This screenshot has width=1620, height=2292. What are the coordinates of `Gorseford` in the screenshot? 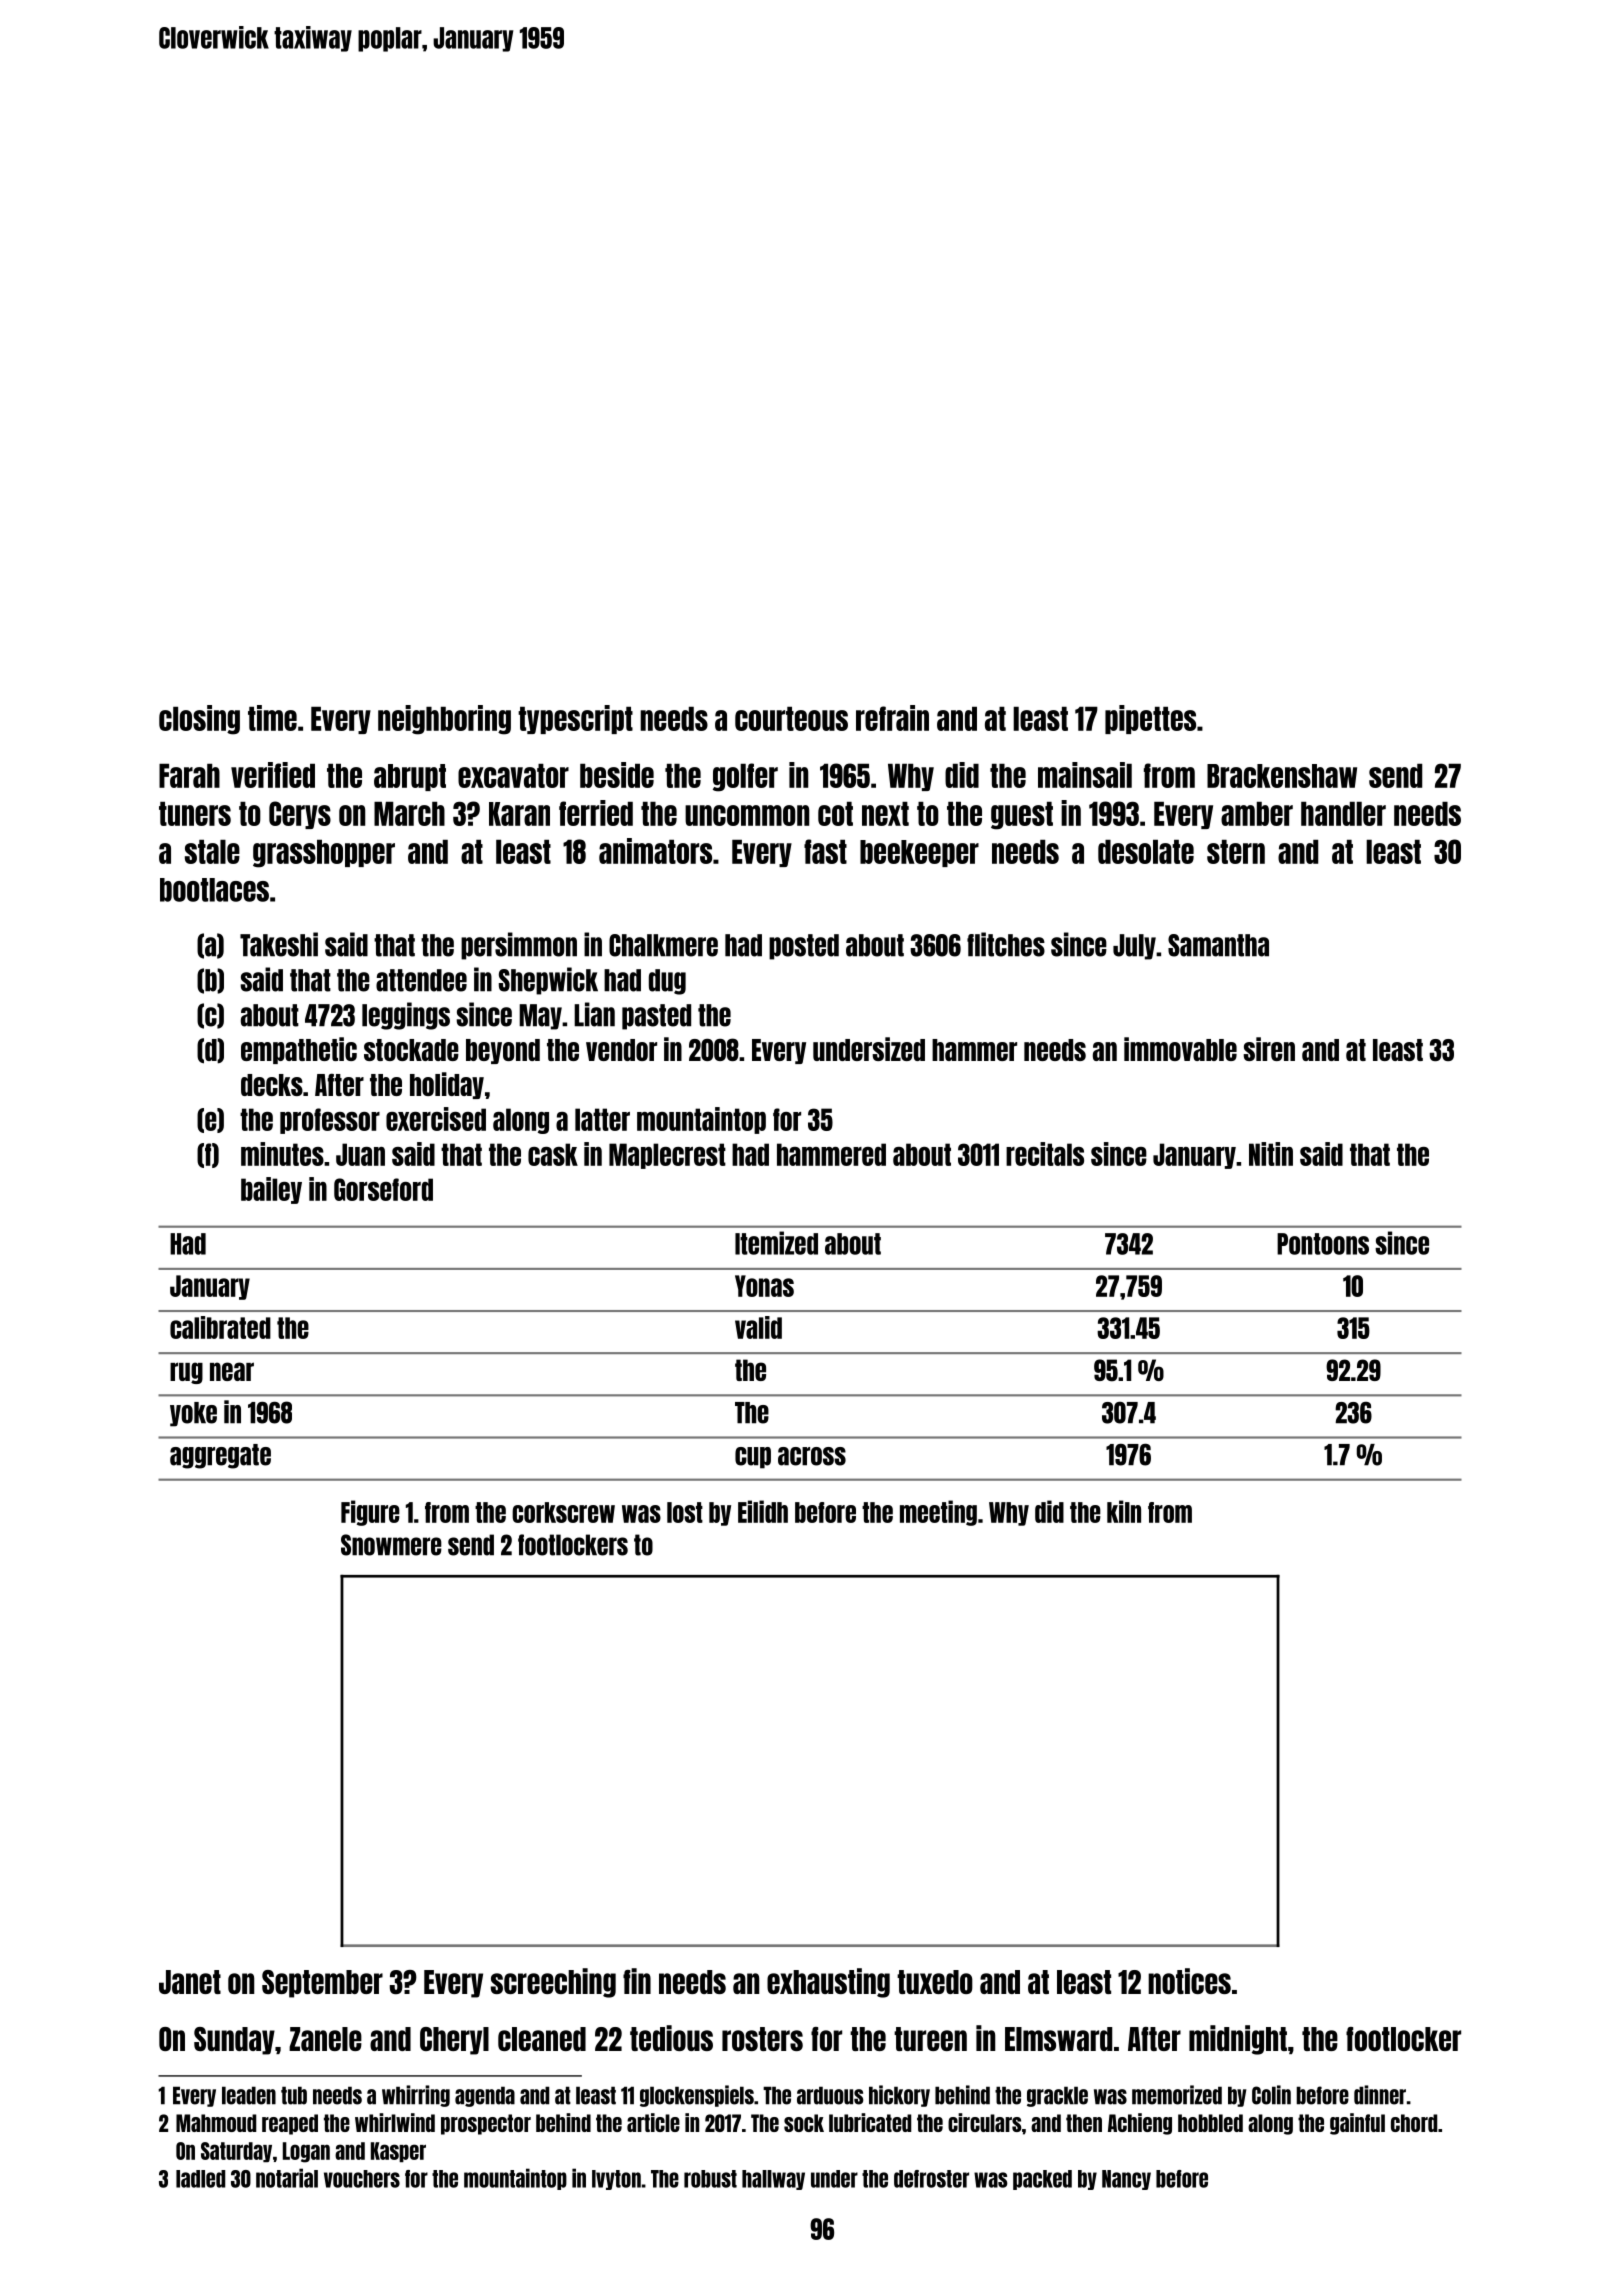 It's located at (383, 1189).
